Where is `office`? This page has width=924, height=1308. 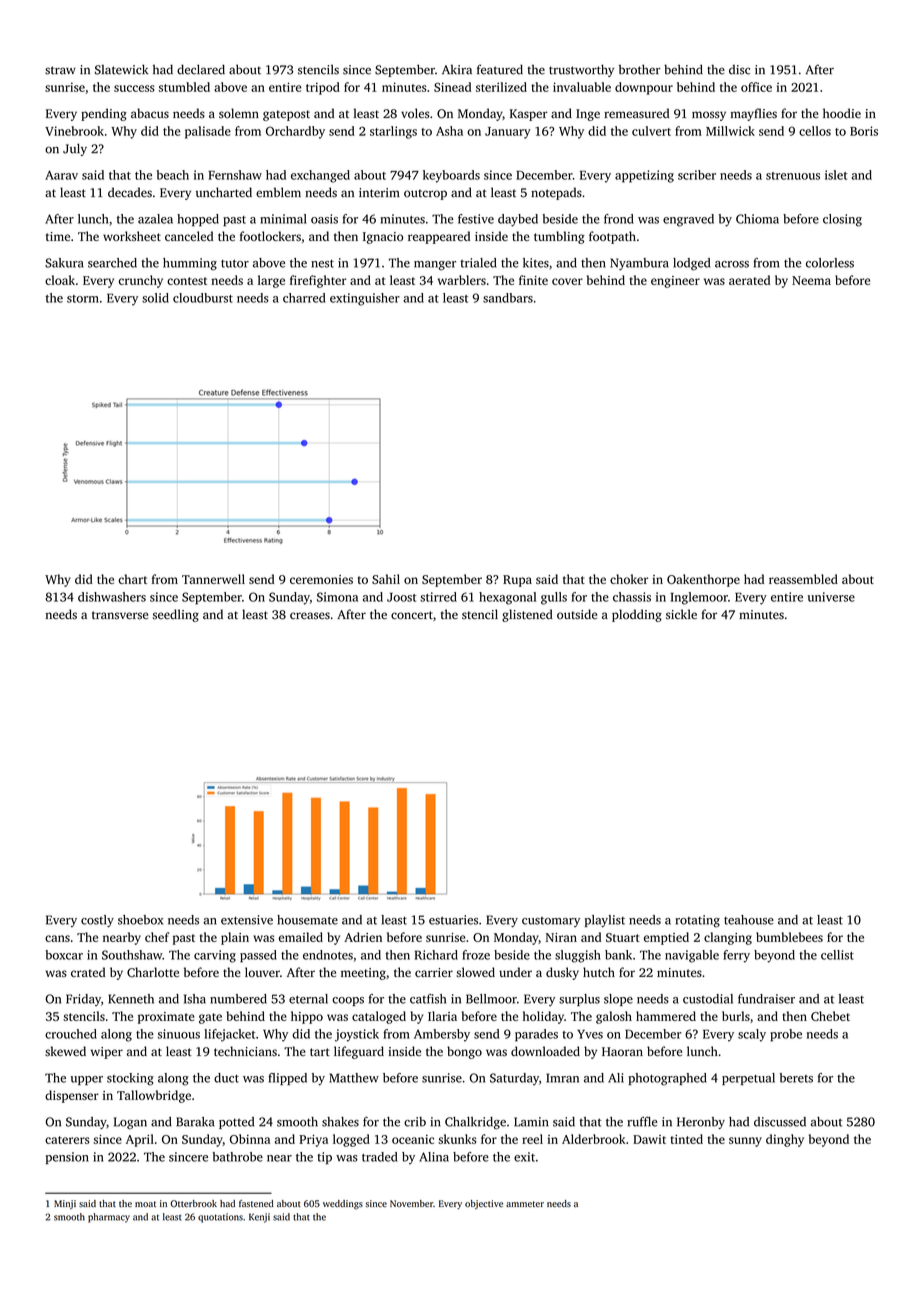
office is located at coordinates (756, 87).
